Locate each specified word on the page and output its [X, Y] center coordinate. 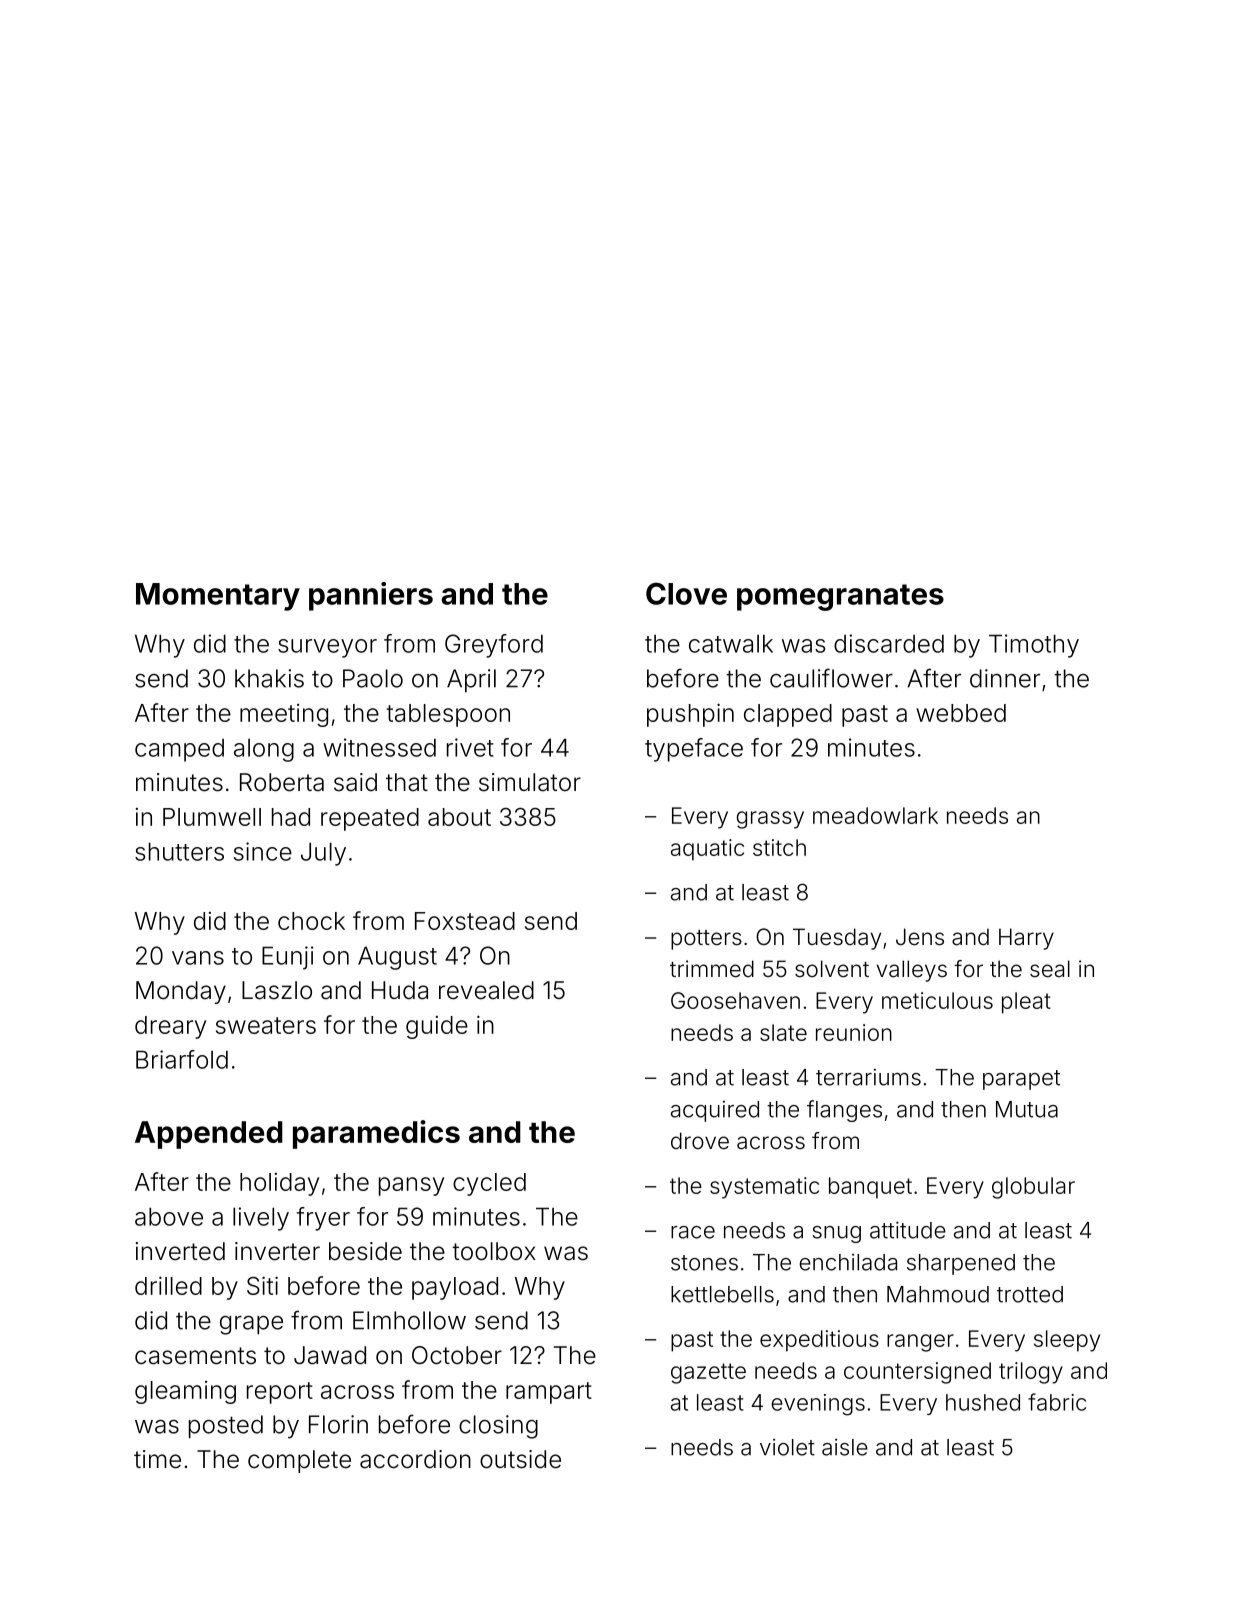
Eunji [288, 958]
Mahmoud [938, 1294]
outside [520, 1459]
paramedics [376, 1134]
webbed [961, 713]
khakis [269, 678]
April [471, 680]
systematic [764, 1188]
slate [783, 1032]
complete [299, 1461]
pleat [1026, 1003]
